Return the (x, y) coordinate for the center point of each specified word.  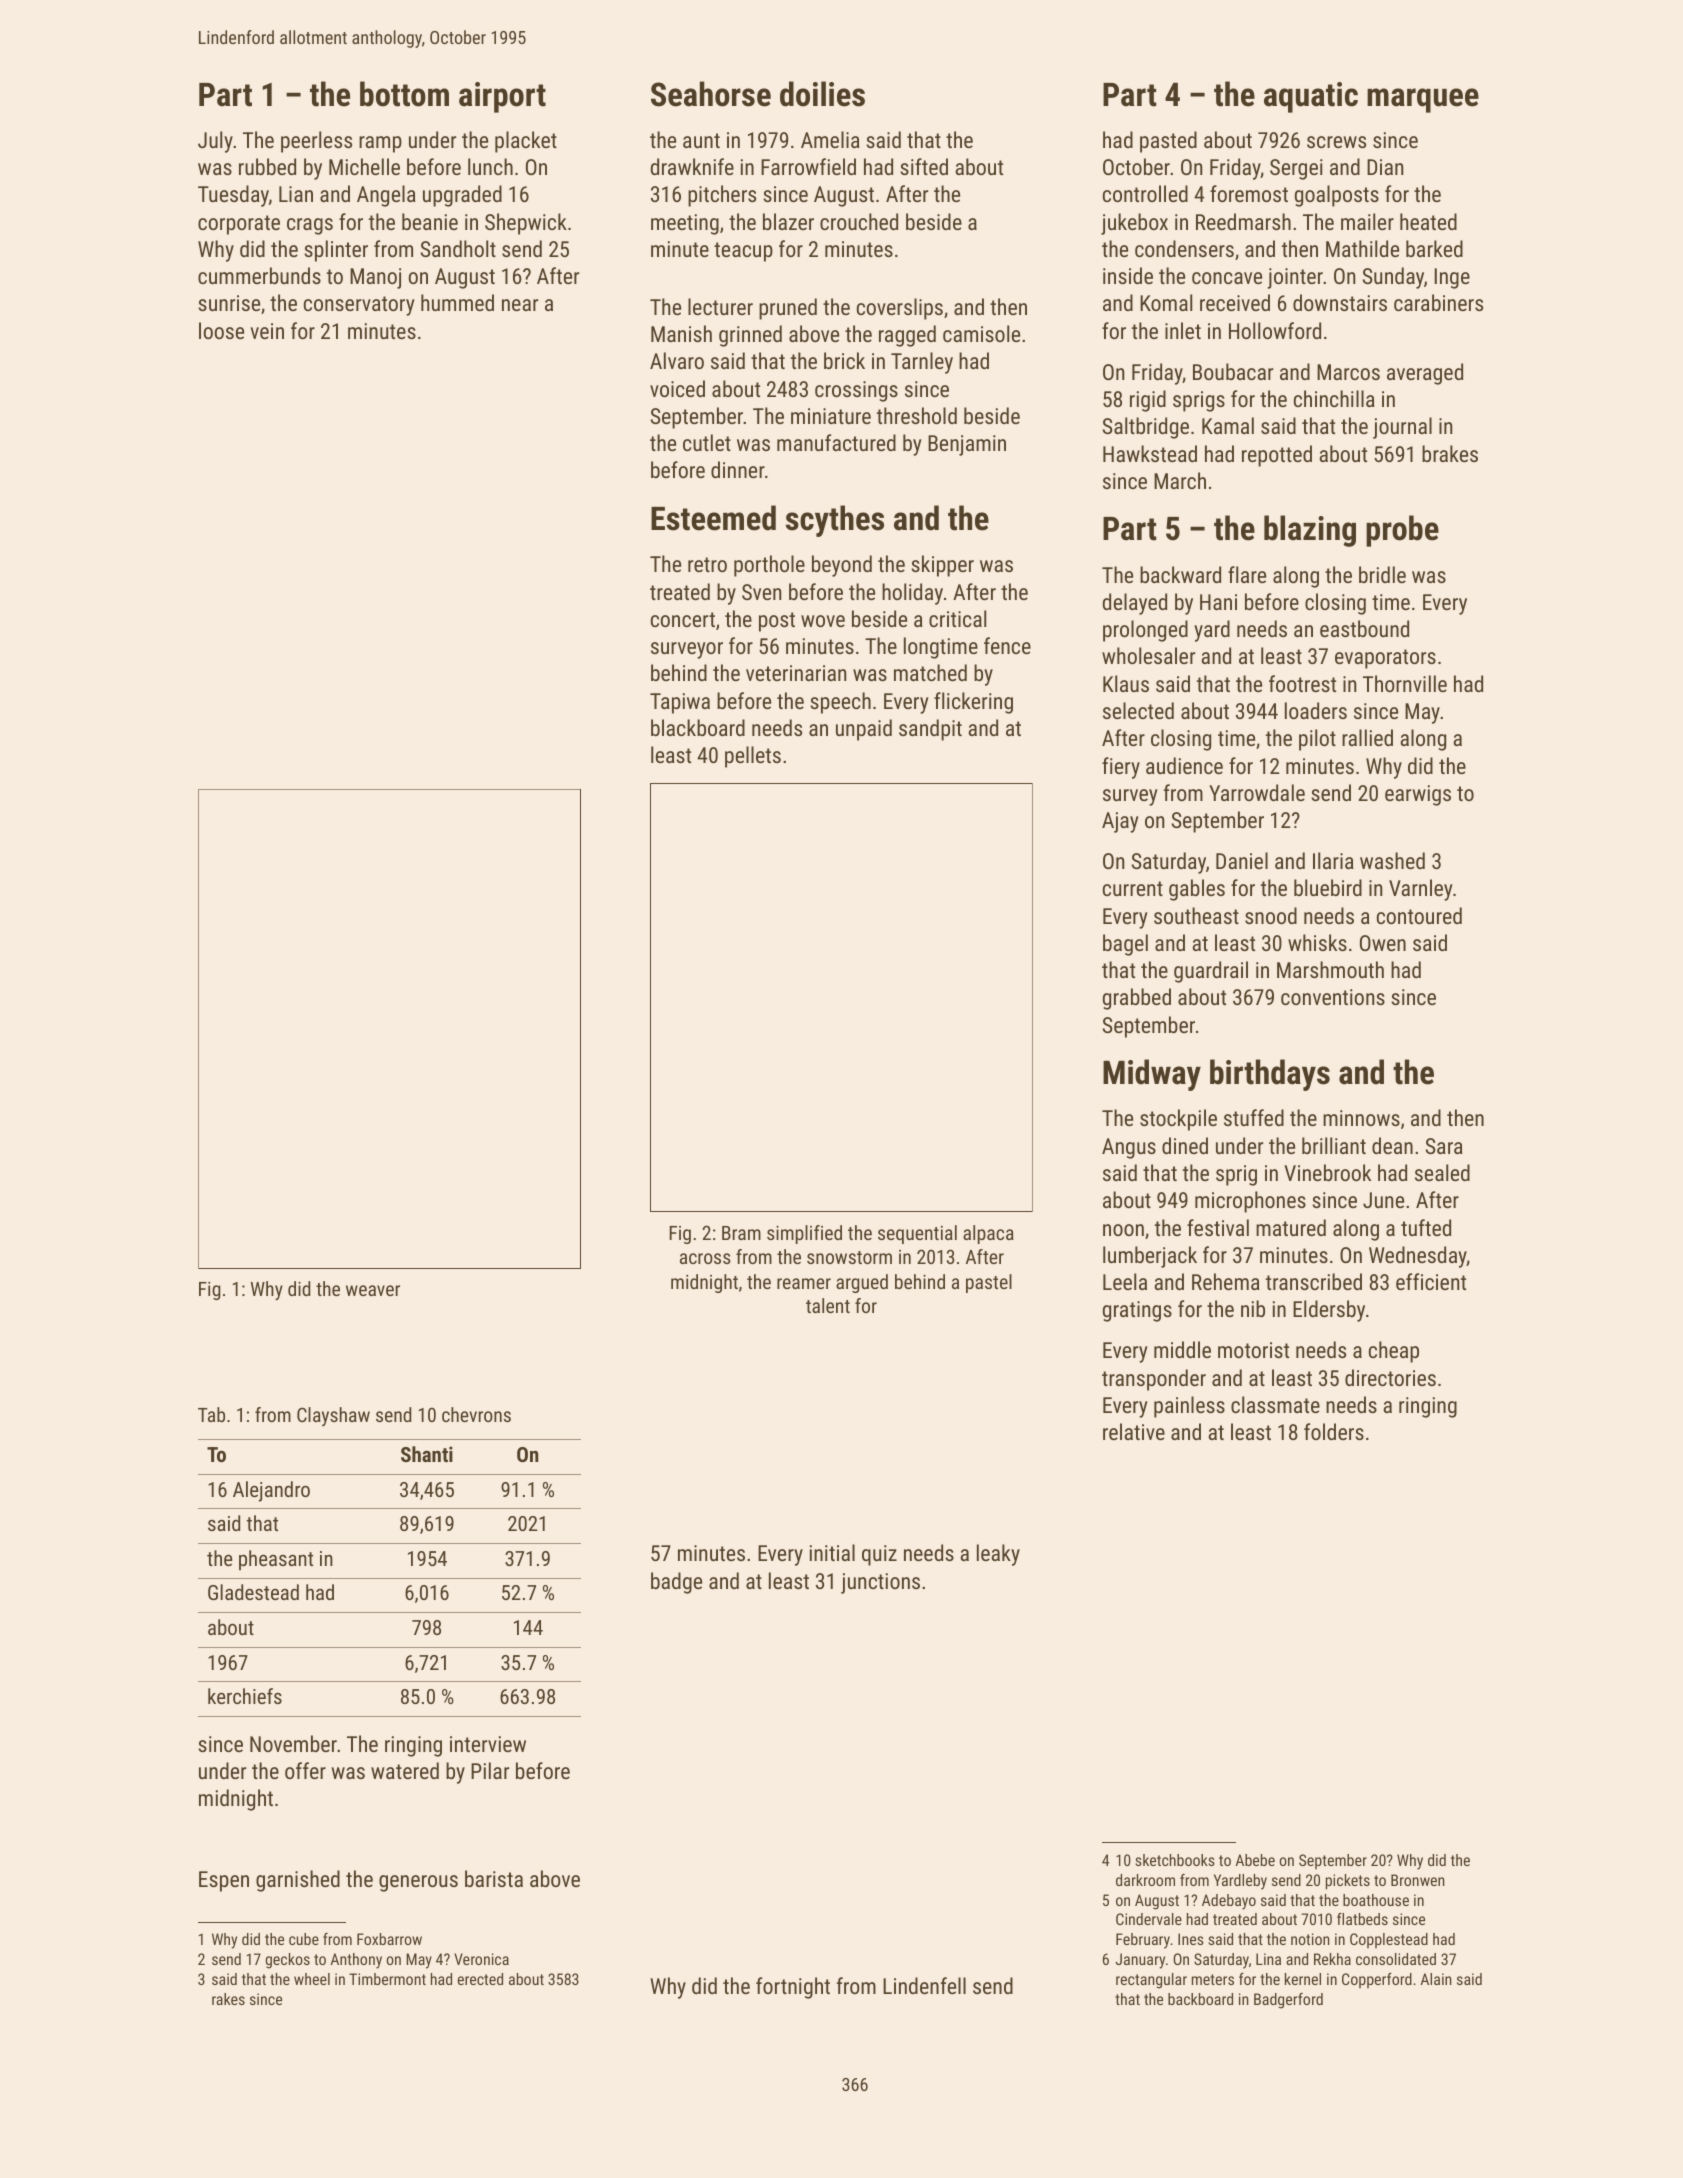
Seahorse (711, 94)
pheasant (276, 1560)
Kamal (1228, 425)
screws (1336, 142)
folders (1334, 1431)
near (520, 305)
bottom (404, 94)
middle (1182, 1349)
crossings (856, 391)
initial (832, 1552)
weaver (373, 1290)
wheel (312, 1979)
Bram (741, 1233)
